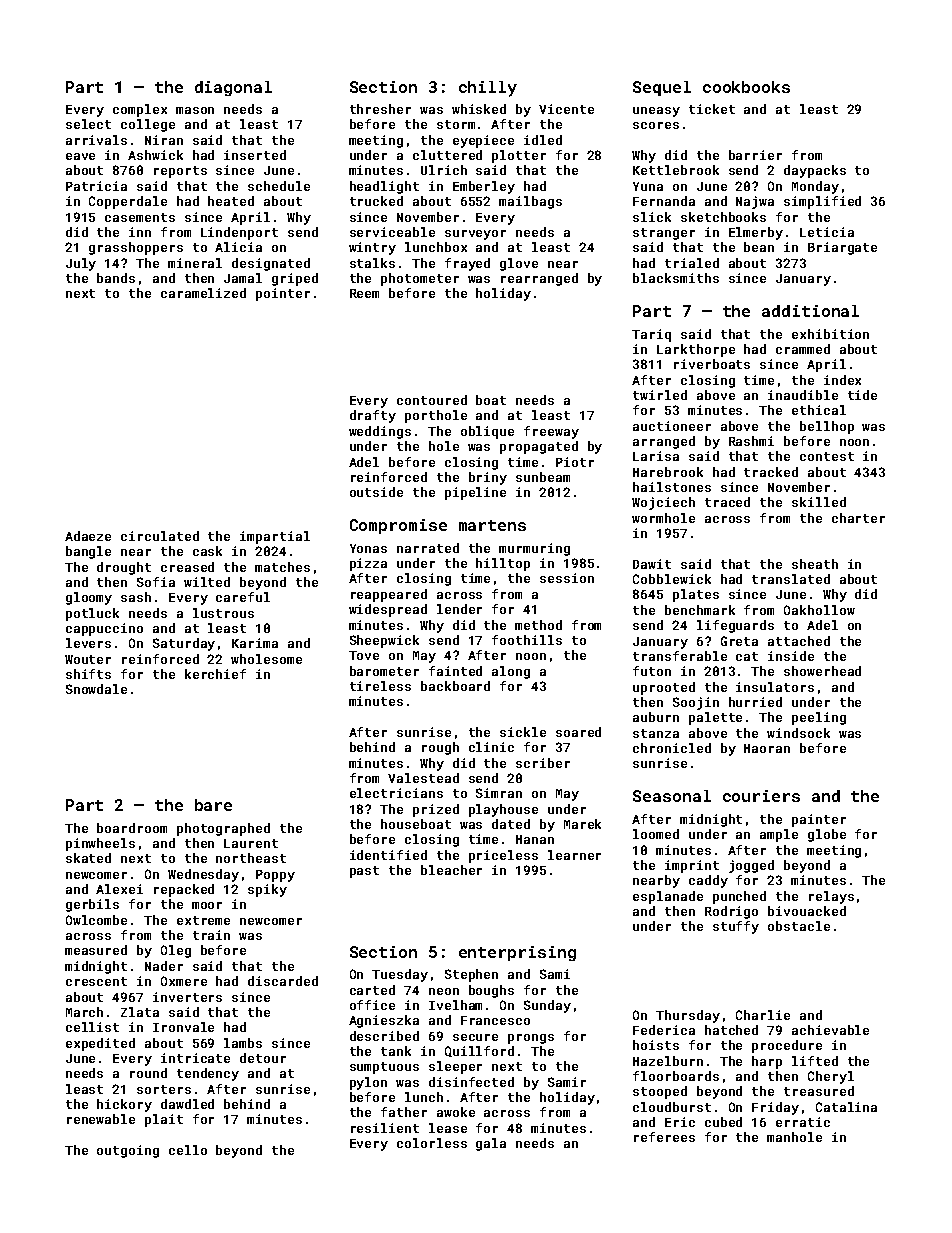  I want to click on boardroom, so click(132, 828).
